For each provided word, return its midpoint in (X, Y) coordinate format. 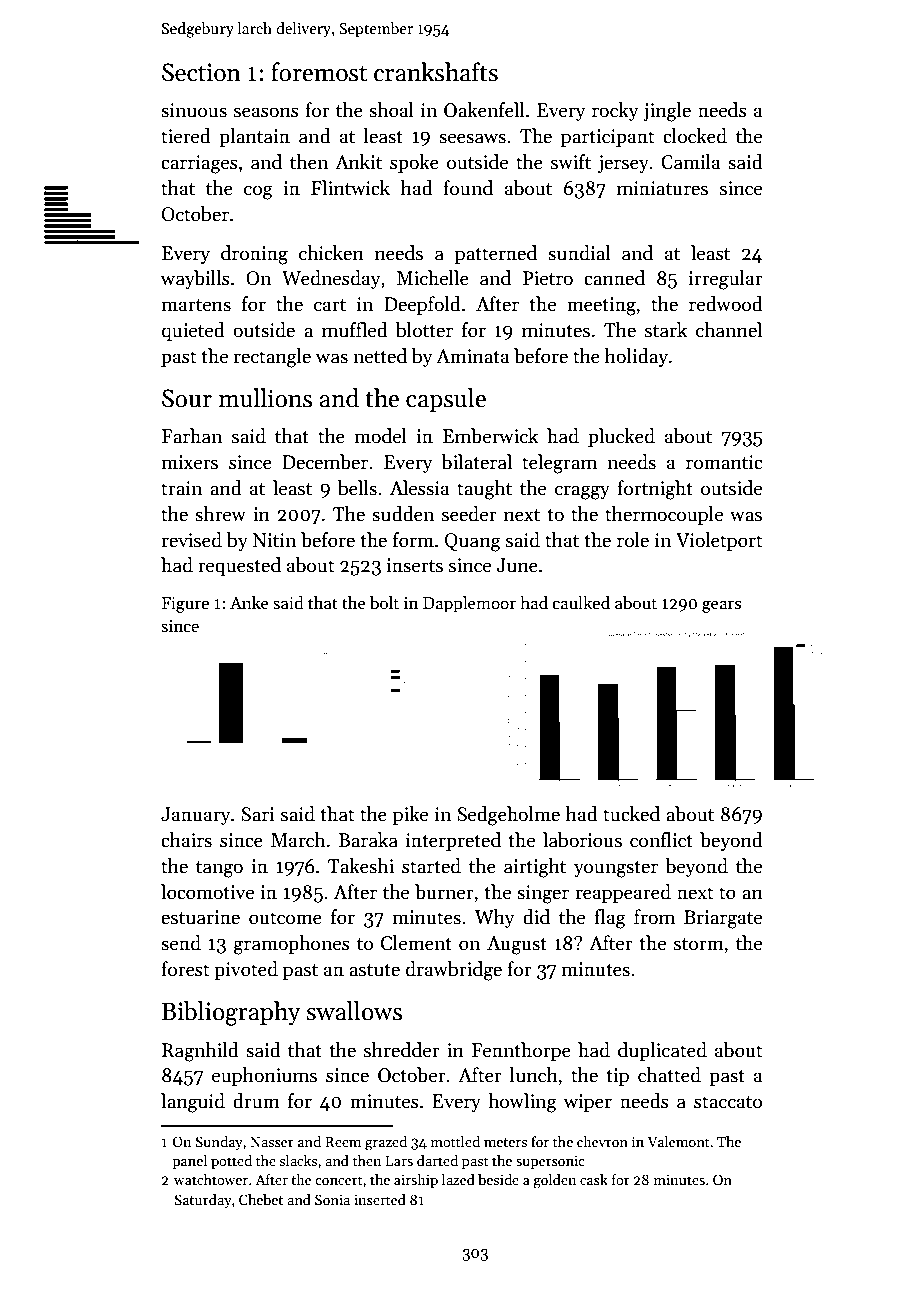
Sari (257, 814)
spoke (414, 163)
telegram (559, 464)
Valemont (678, 1141)
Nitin (274, 540)
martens (196, 305)
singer (543, 894)
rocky (615, 111)
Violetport (719, 541)
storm (699, 944)
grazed (386, 1143)
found (468, 188)
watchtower (211, 1179)
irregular (725, 280)
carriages (199, 164)
